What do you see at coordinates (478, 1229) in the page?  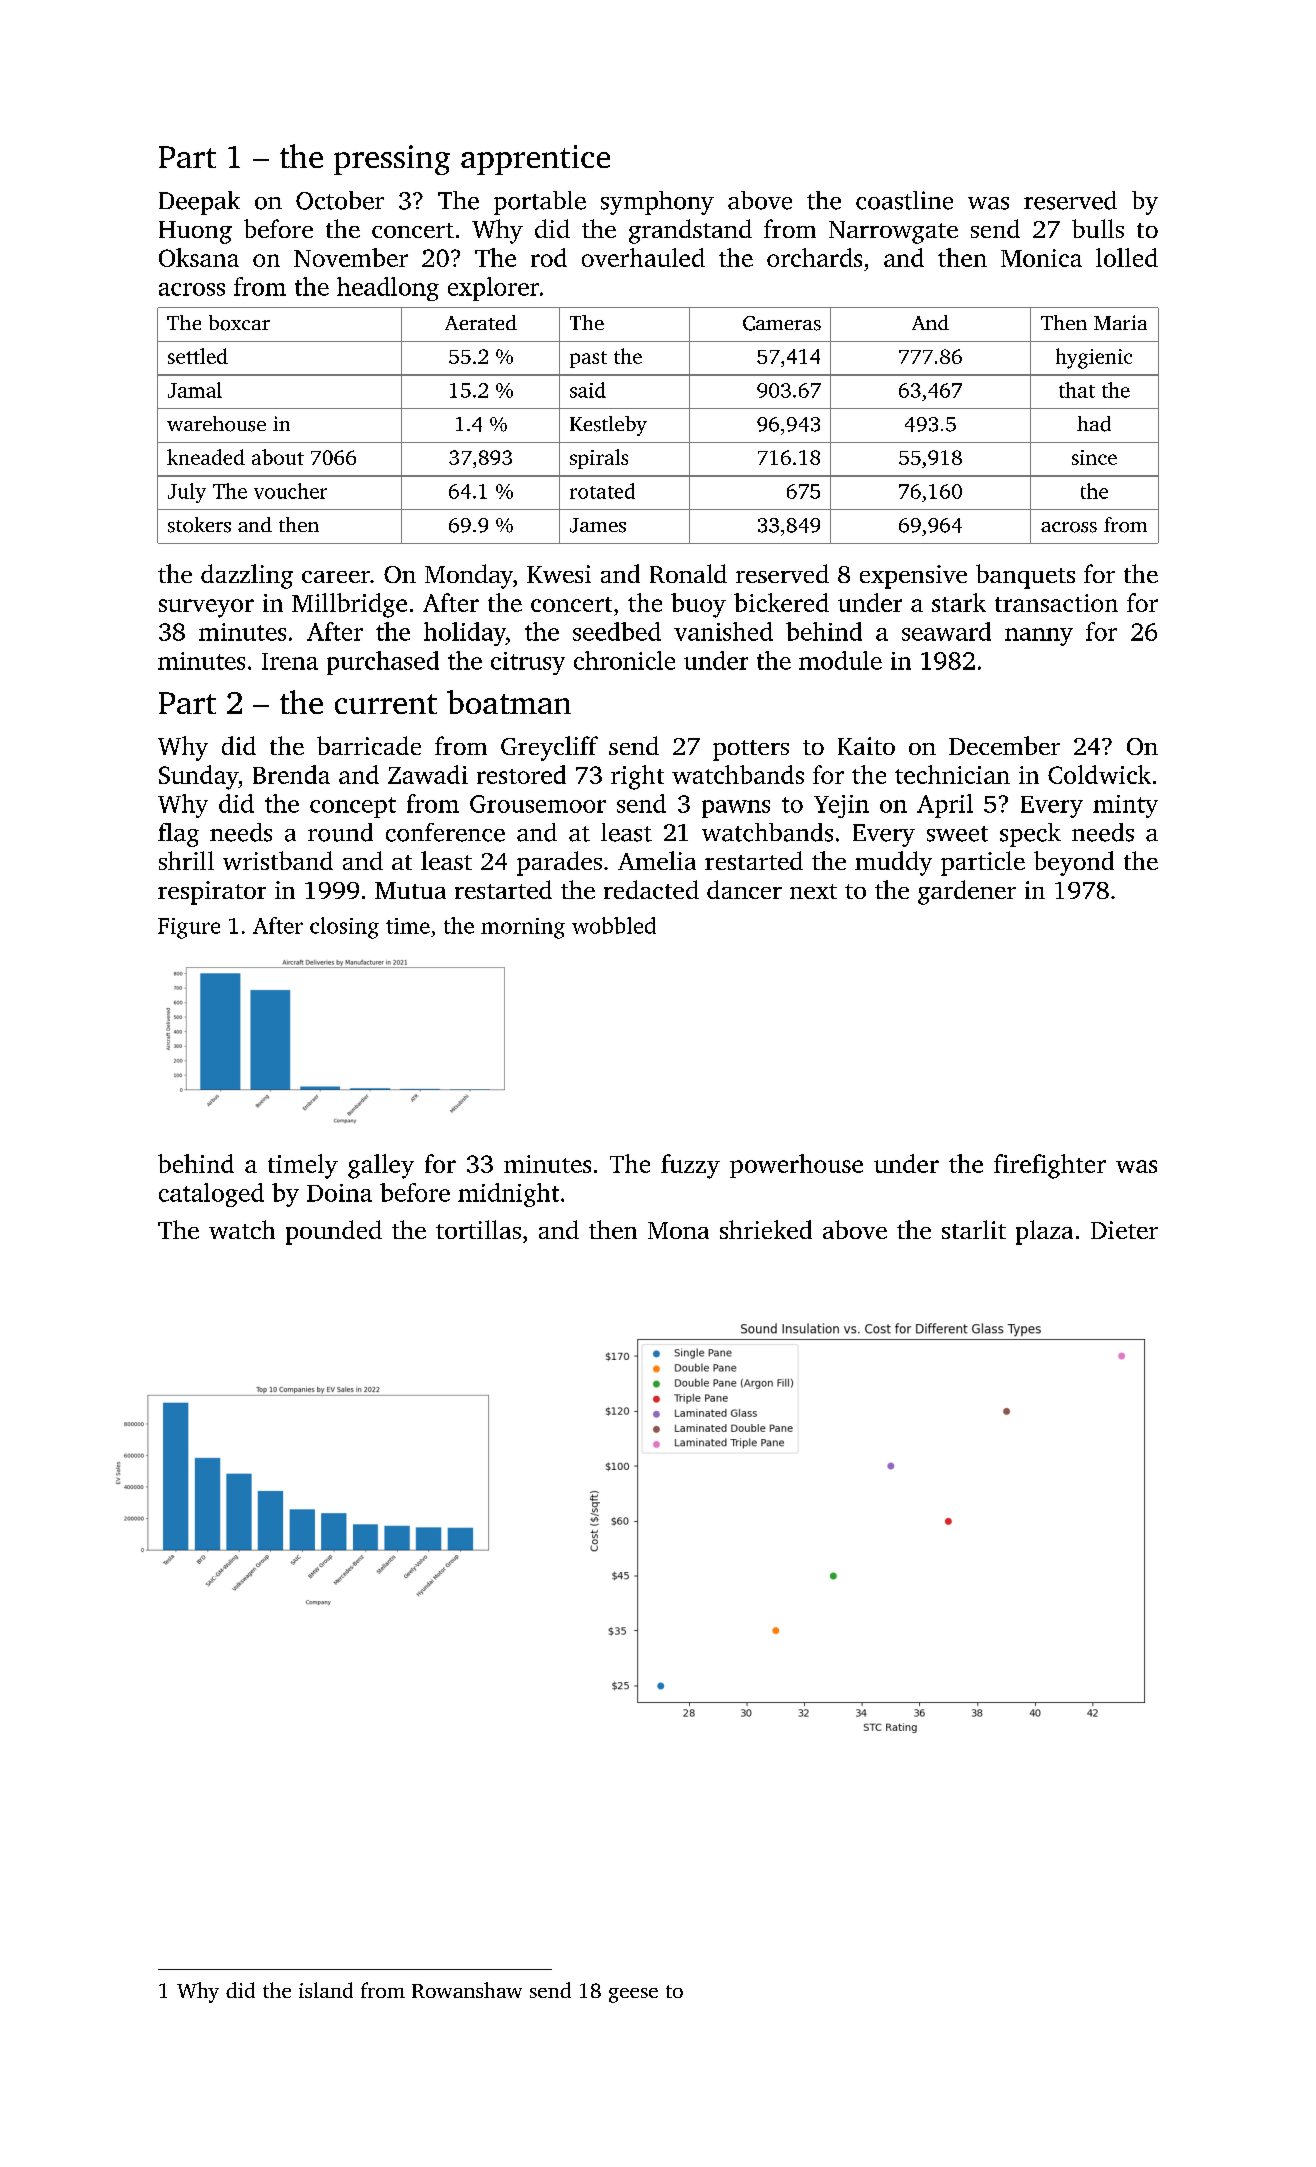 I see `tortillas` at bounding box center [478, 1229].
